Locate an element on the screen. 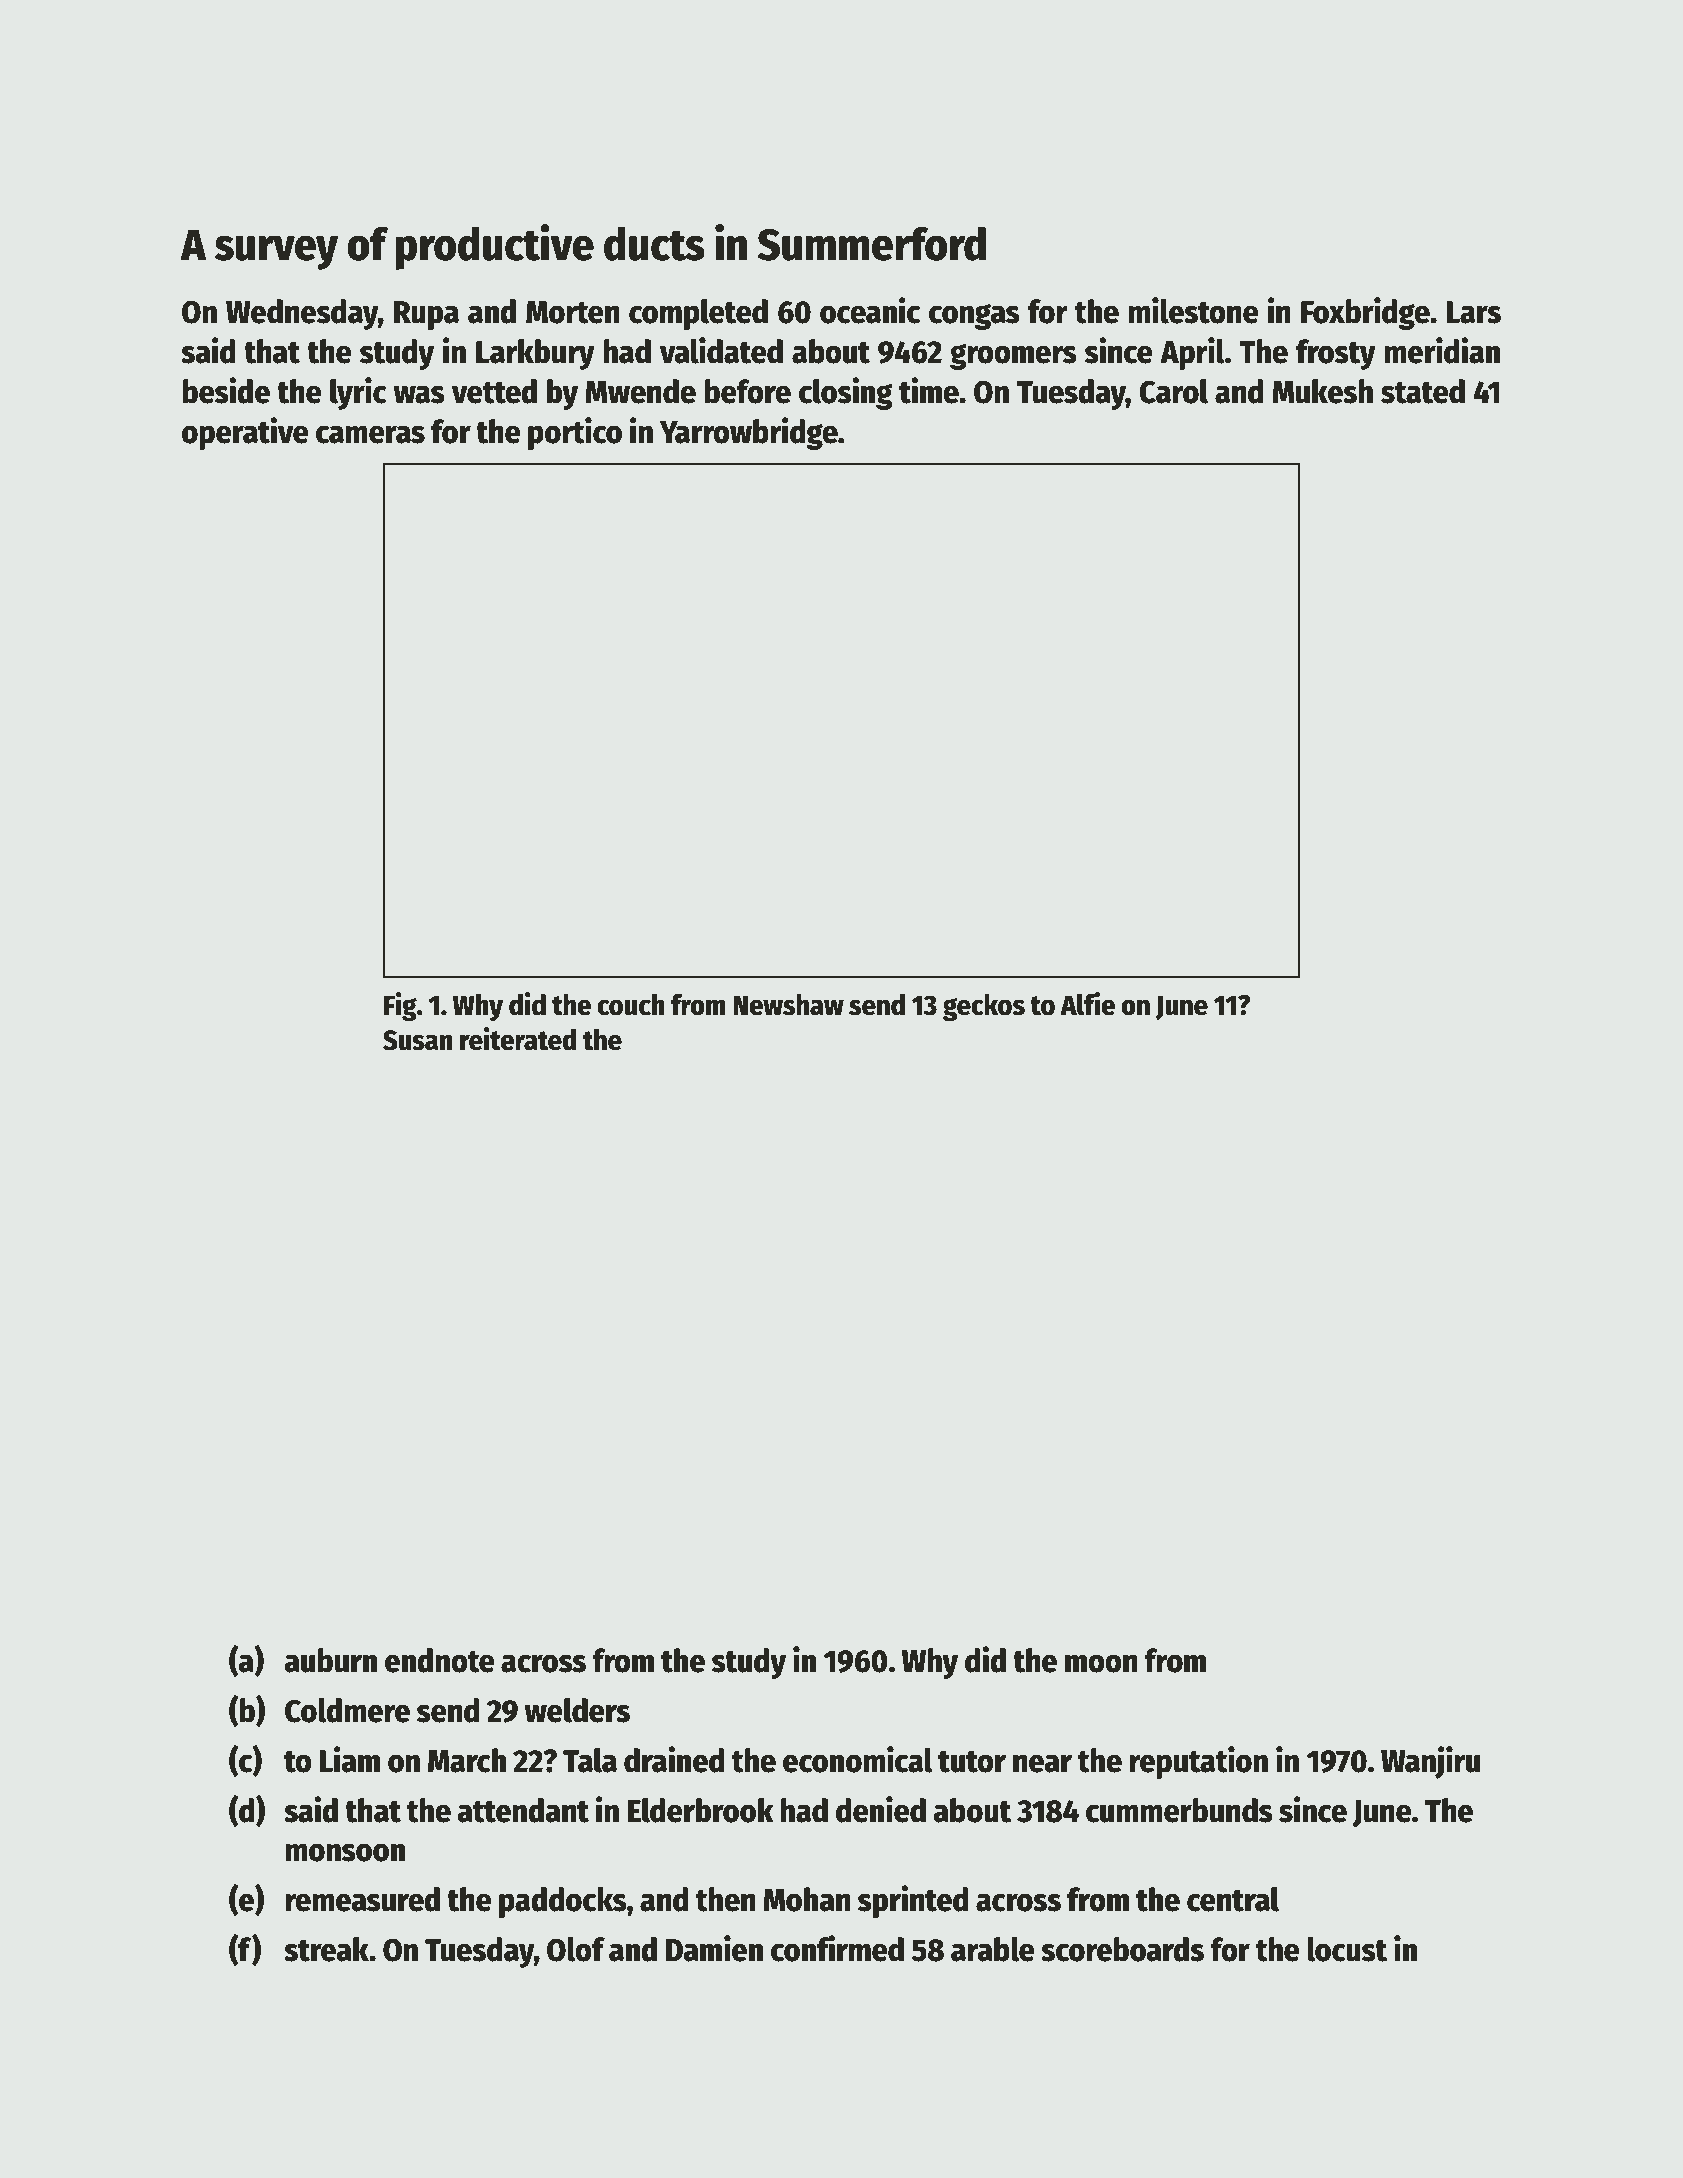 This screenshot has height=2178, width=1683. streak is located at coordinates (326, 1949).
